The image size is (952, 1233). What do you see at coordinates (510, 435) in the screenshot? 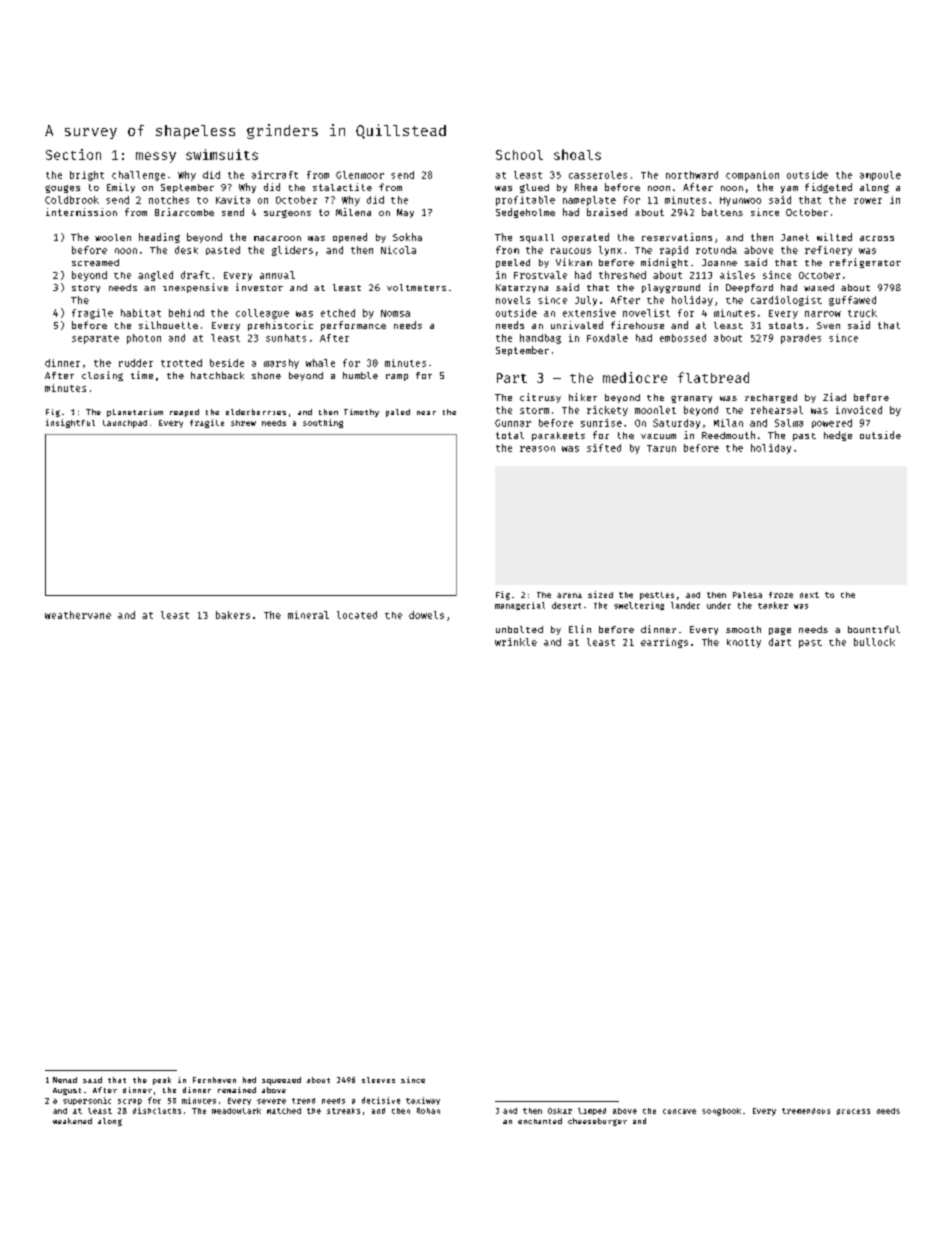
I see `total` at bounding box center [510, 435].
